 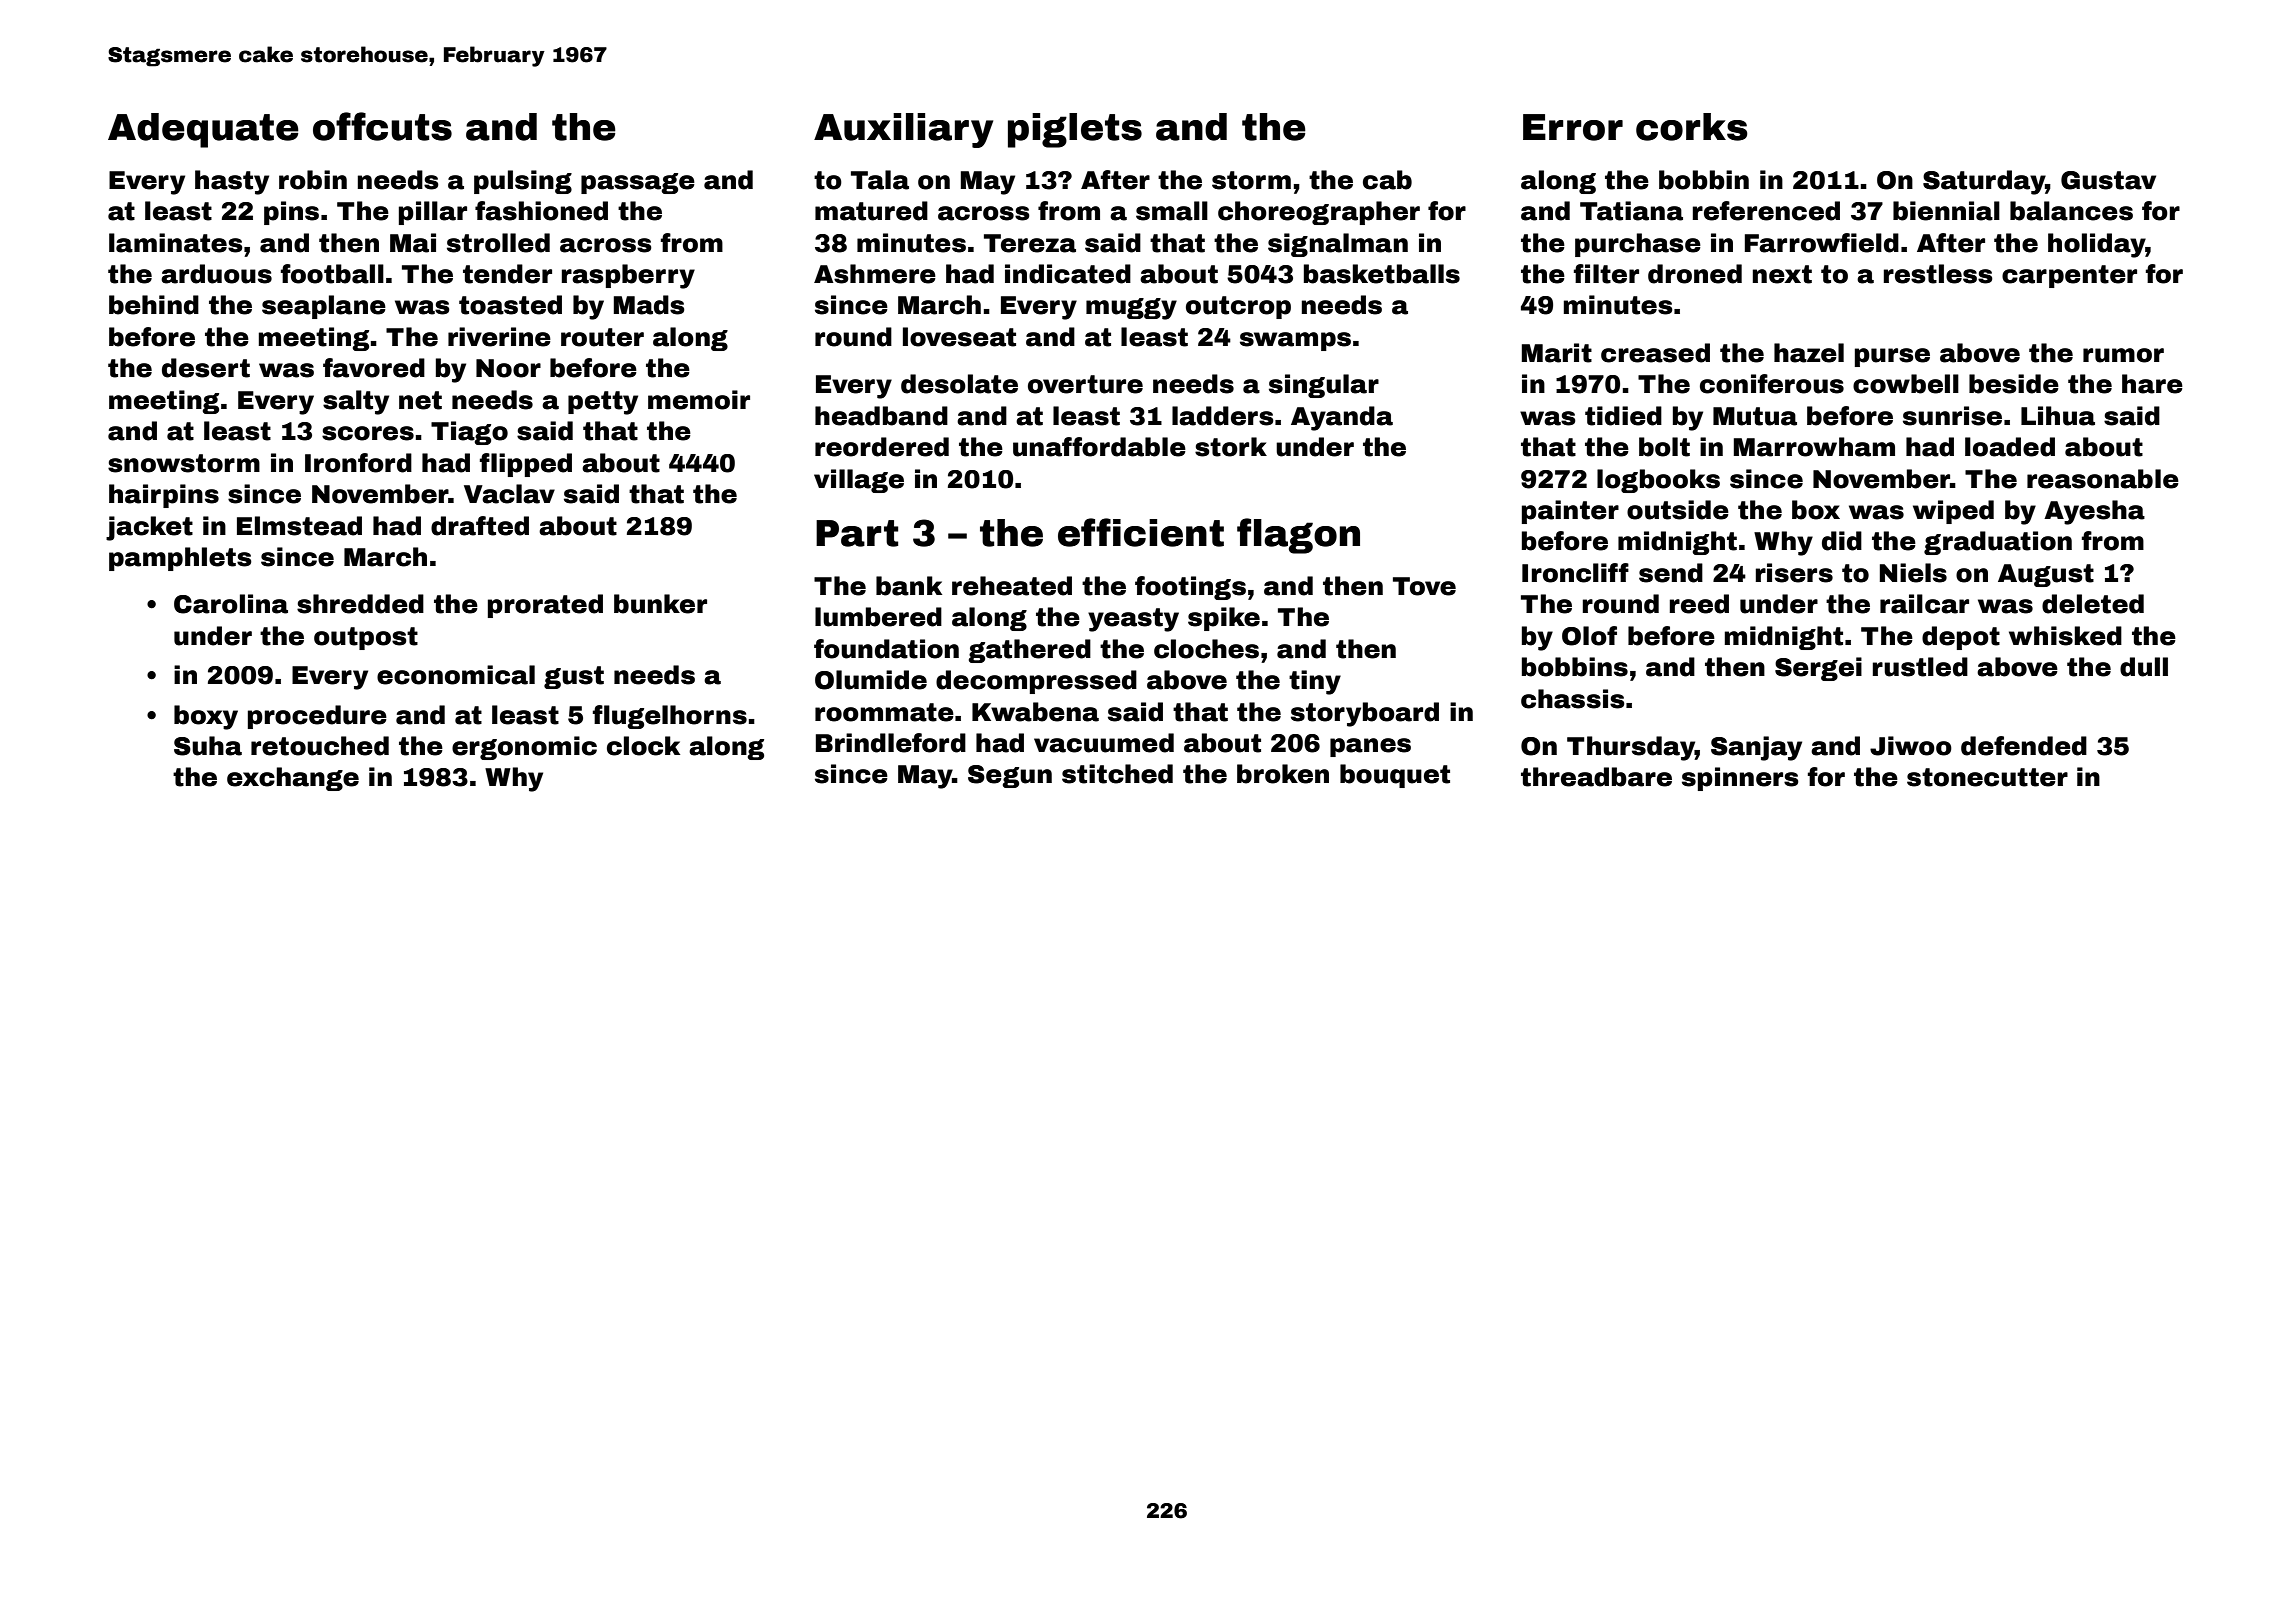 I want to click on hazel, so click(x=1809, y=353).
